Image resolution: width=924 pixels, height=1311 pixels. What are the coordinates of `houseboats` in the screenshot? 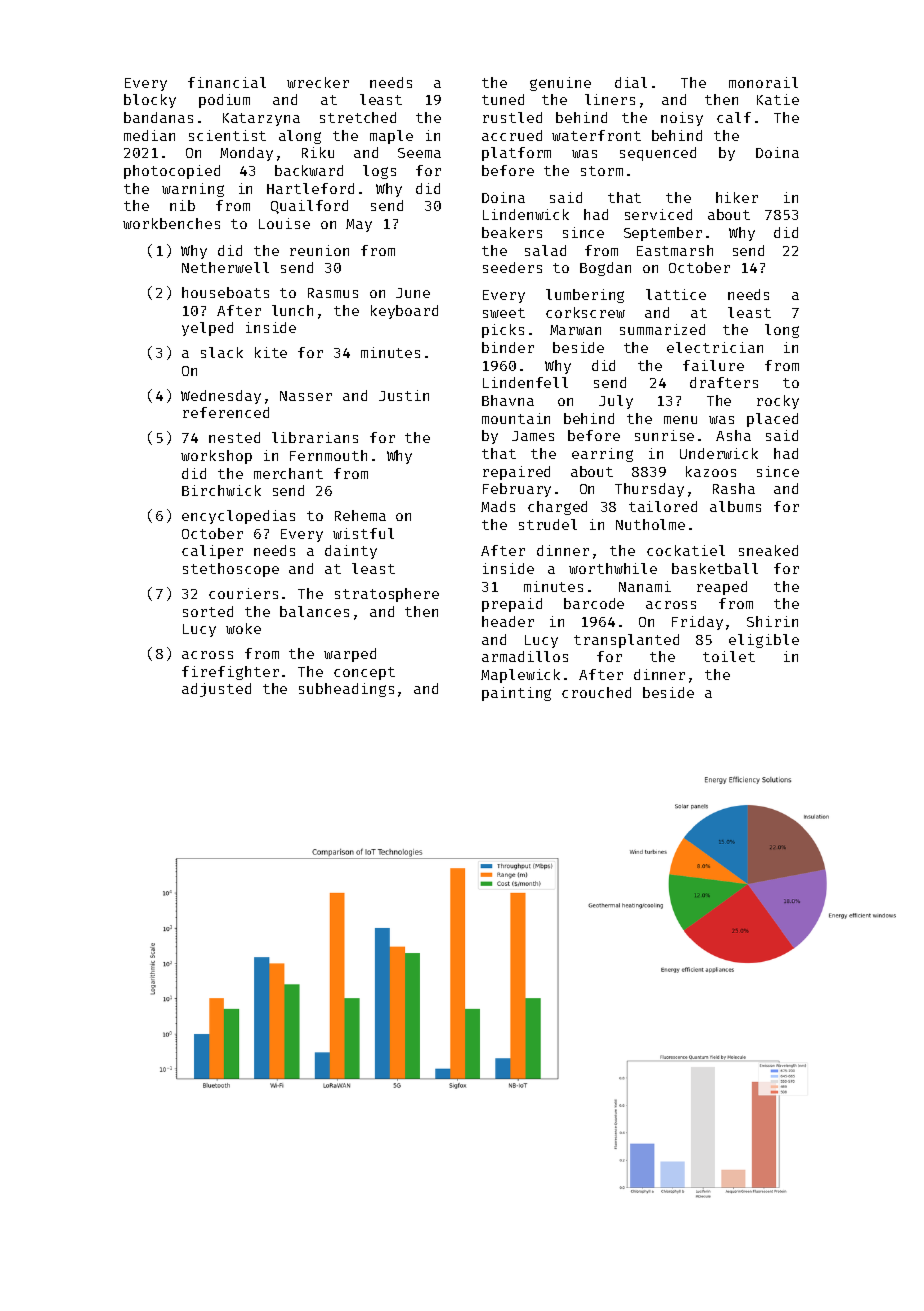 It's located at (225, 292).
